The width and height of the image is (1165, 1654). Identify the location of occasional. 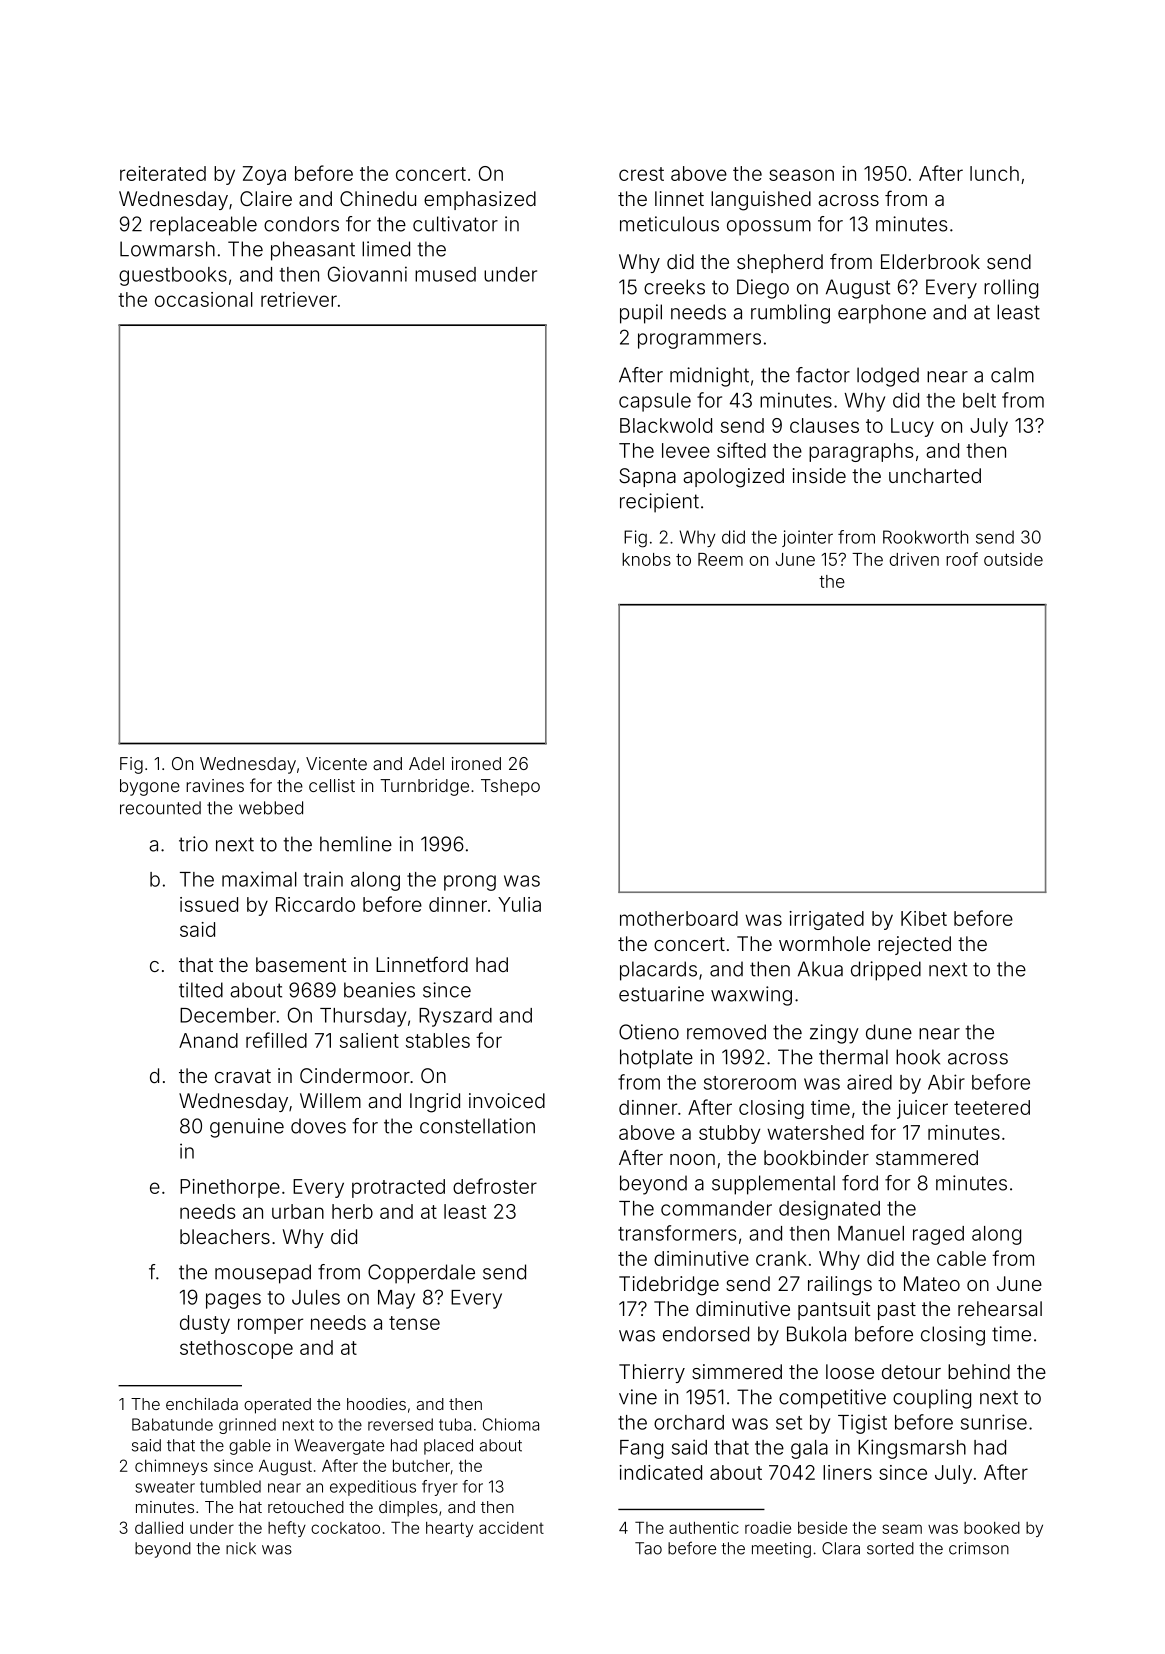
(204, 299).
